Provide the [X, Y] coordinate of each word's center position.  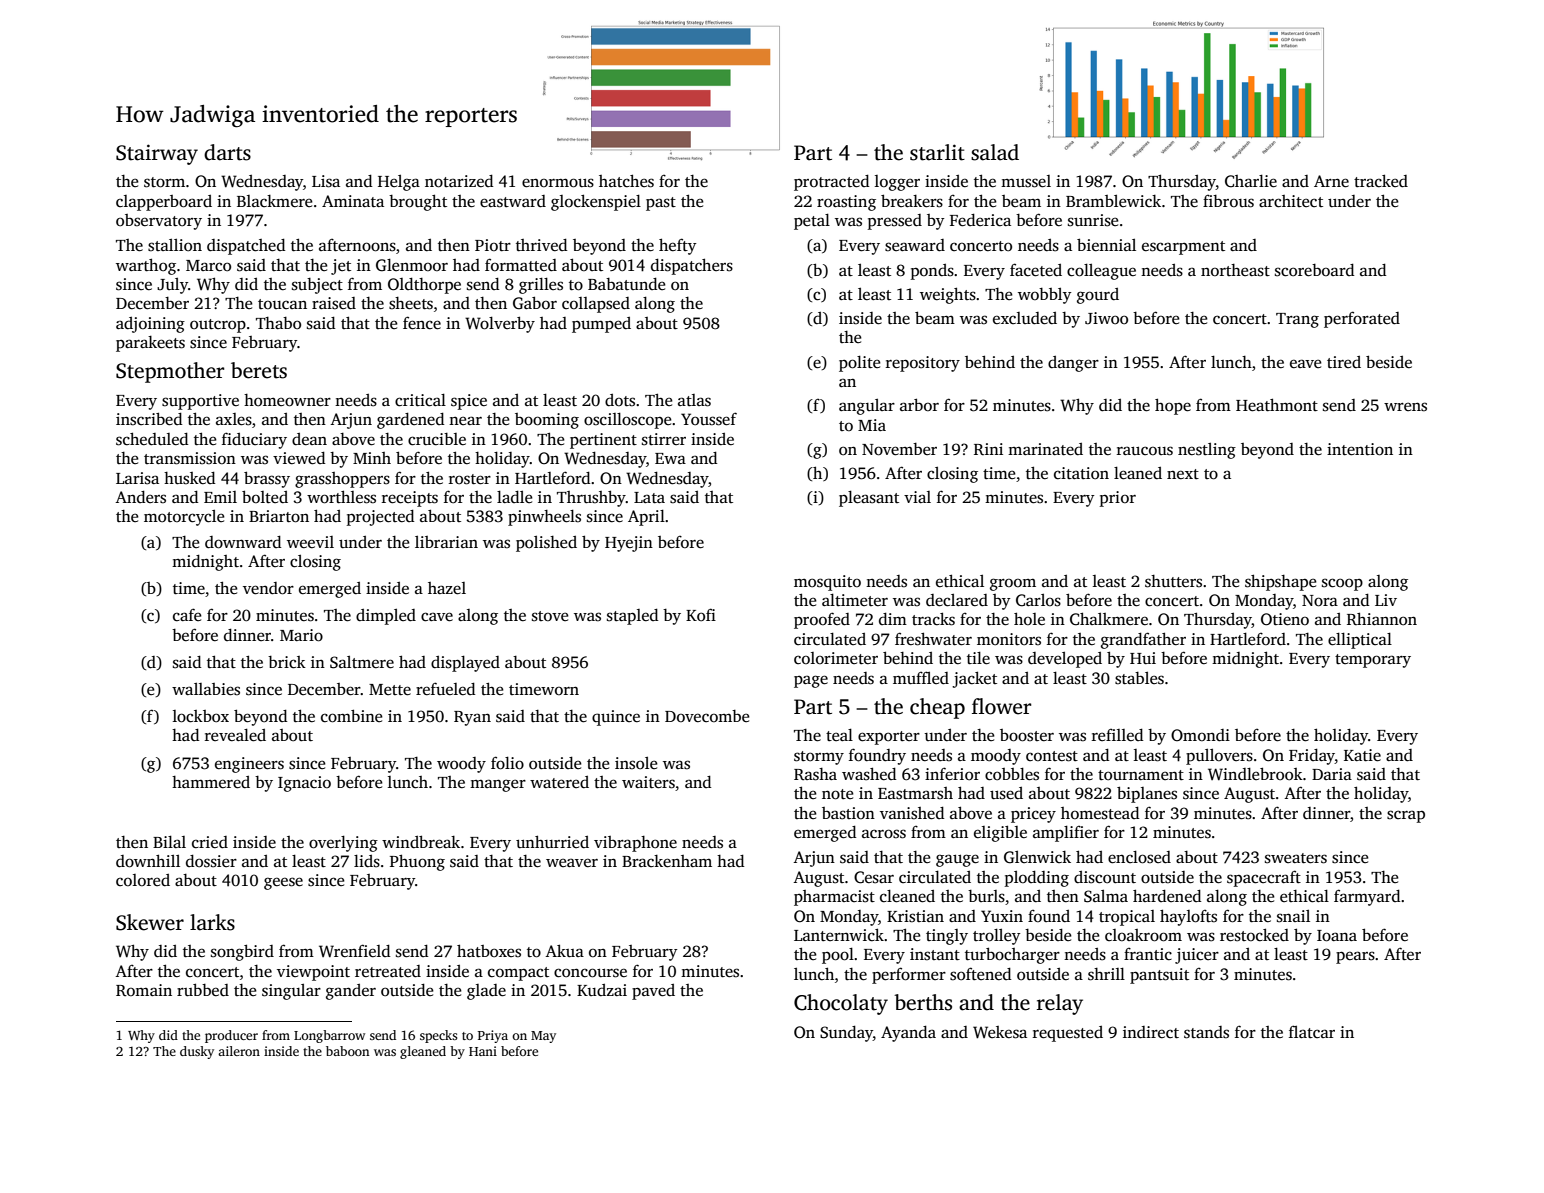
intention [1360, 449]
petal [812, 221]
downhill [148, 861]
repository [923, 364]
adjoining [150, 325]
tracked [1381, 181]
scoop [1342, 584]
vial [917, 497]
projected [380, 517]
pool [838, 955]
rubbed [203, 990]
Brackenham [667, 861]
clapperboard [164, 203]
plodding [1037, 878]
